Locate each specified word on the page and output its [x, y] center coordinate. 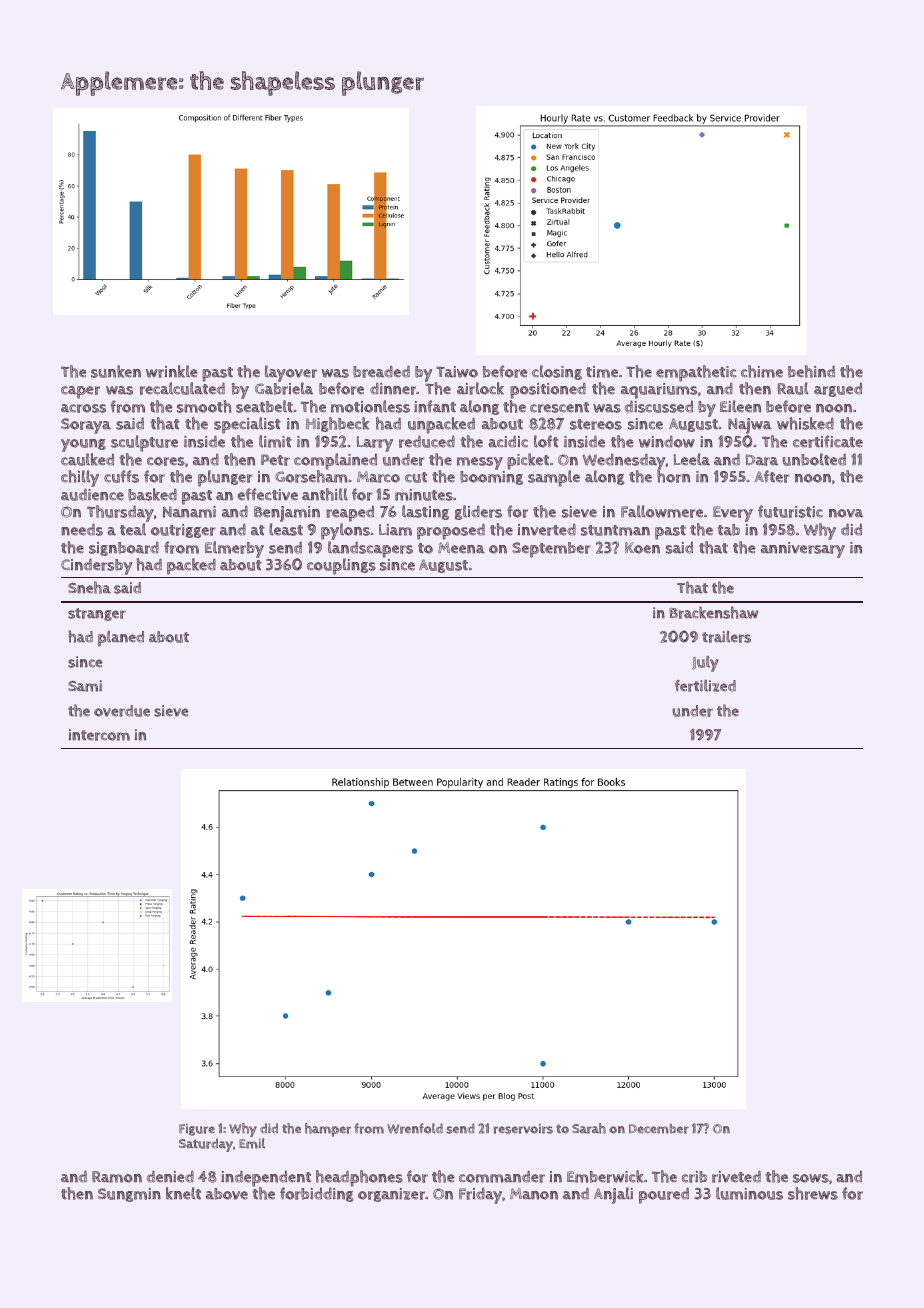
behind [811, 371]
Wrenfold [415, 1128]
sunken [116, 371]
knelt [183, 1193]
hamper [328, 1130]
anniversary [803, 550]
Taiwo [457, 372]
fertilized [705, 685]
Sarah [589, 1128]
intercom [99, 735]
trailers [726, 636]
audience [92, 494]
